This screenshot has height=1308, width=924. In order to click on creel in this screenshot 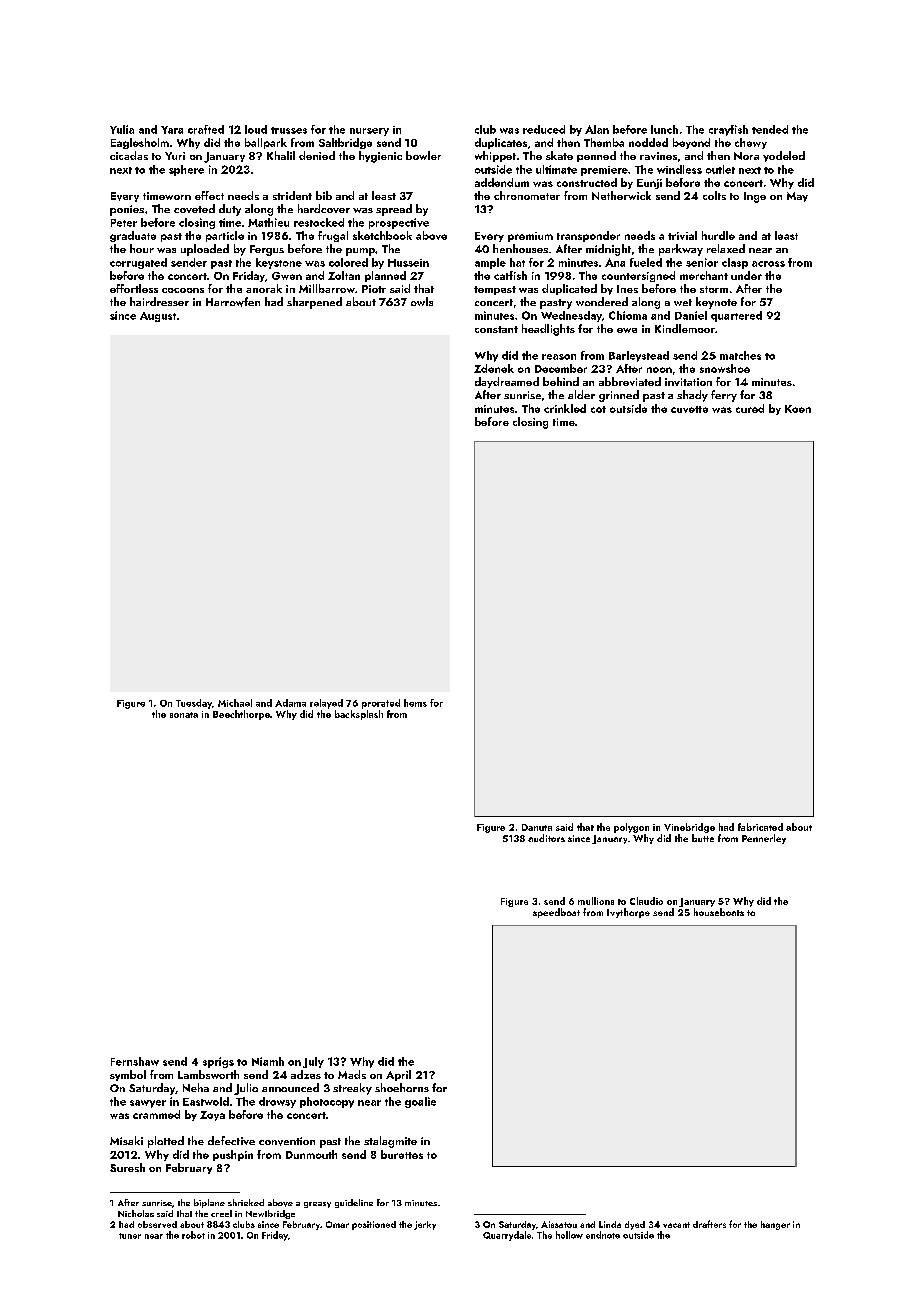, I will do `click(221, 1213)`.
